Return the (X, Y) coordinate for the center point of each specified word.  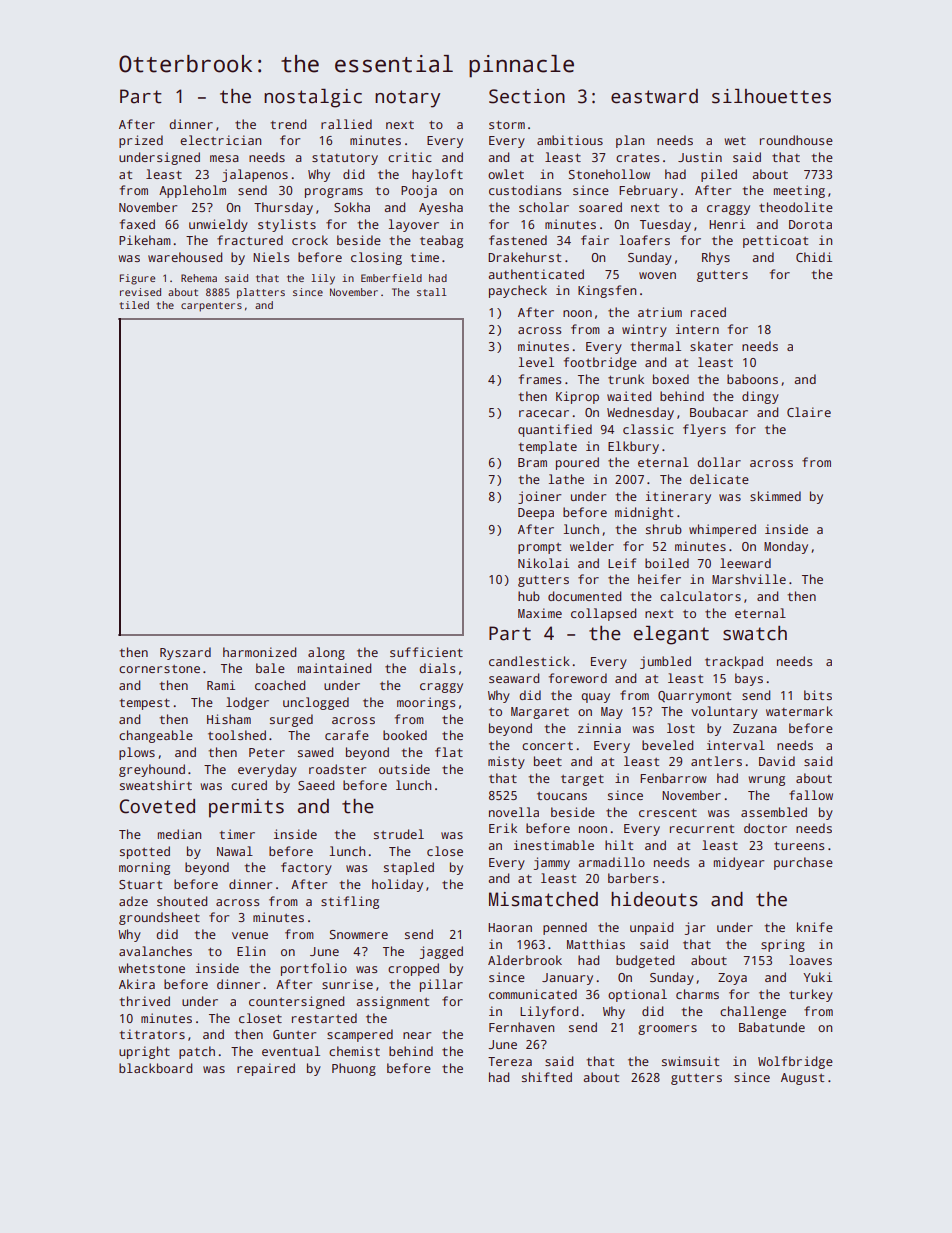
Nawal (235, 851)
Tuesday (665, 225)
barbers (633, 878)
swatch (755, 633)
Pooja (419, 191)
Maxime (540, 613)
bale (270, 668)
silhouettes (771, 96)
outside (404, 769)
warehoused (185, 257)
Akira (137, 984)
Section (527, 96)
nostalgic (313, 98)
